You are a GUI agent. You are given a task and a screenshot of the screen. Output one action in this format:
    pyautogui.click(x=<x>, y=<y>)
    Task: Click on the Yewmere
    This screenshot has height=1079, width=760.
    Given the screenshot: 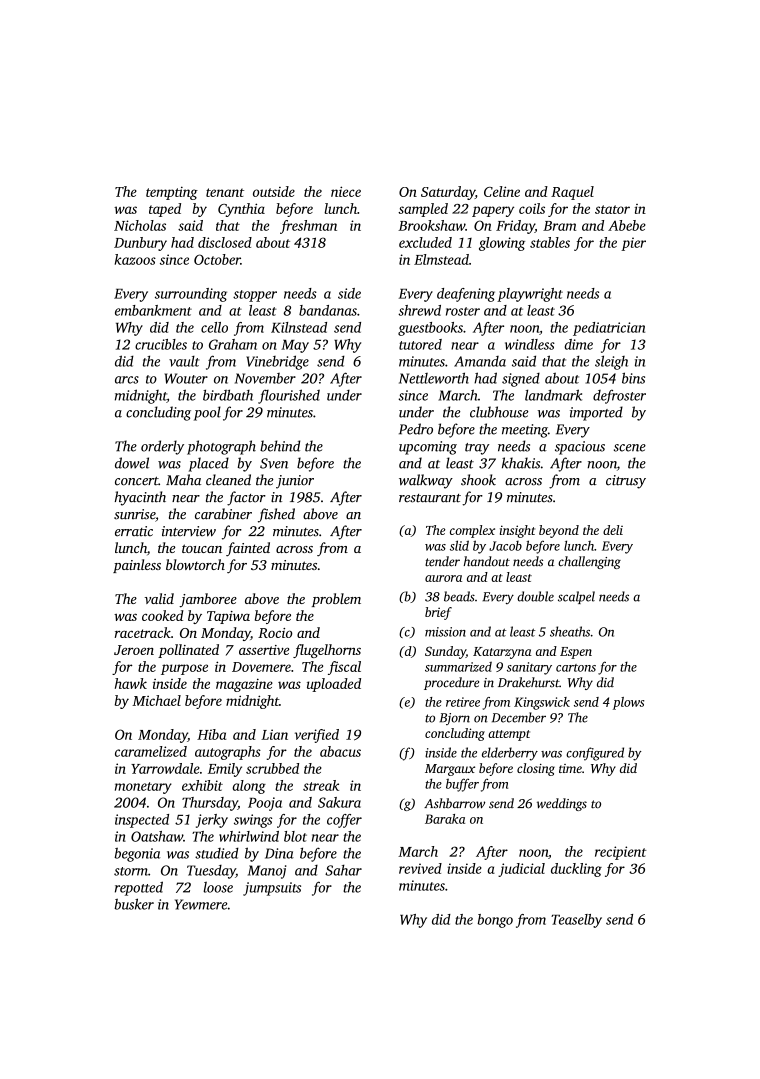 What is the action you would take?
    pyautogui.click(x=201, y=904)
